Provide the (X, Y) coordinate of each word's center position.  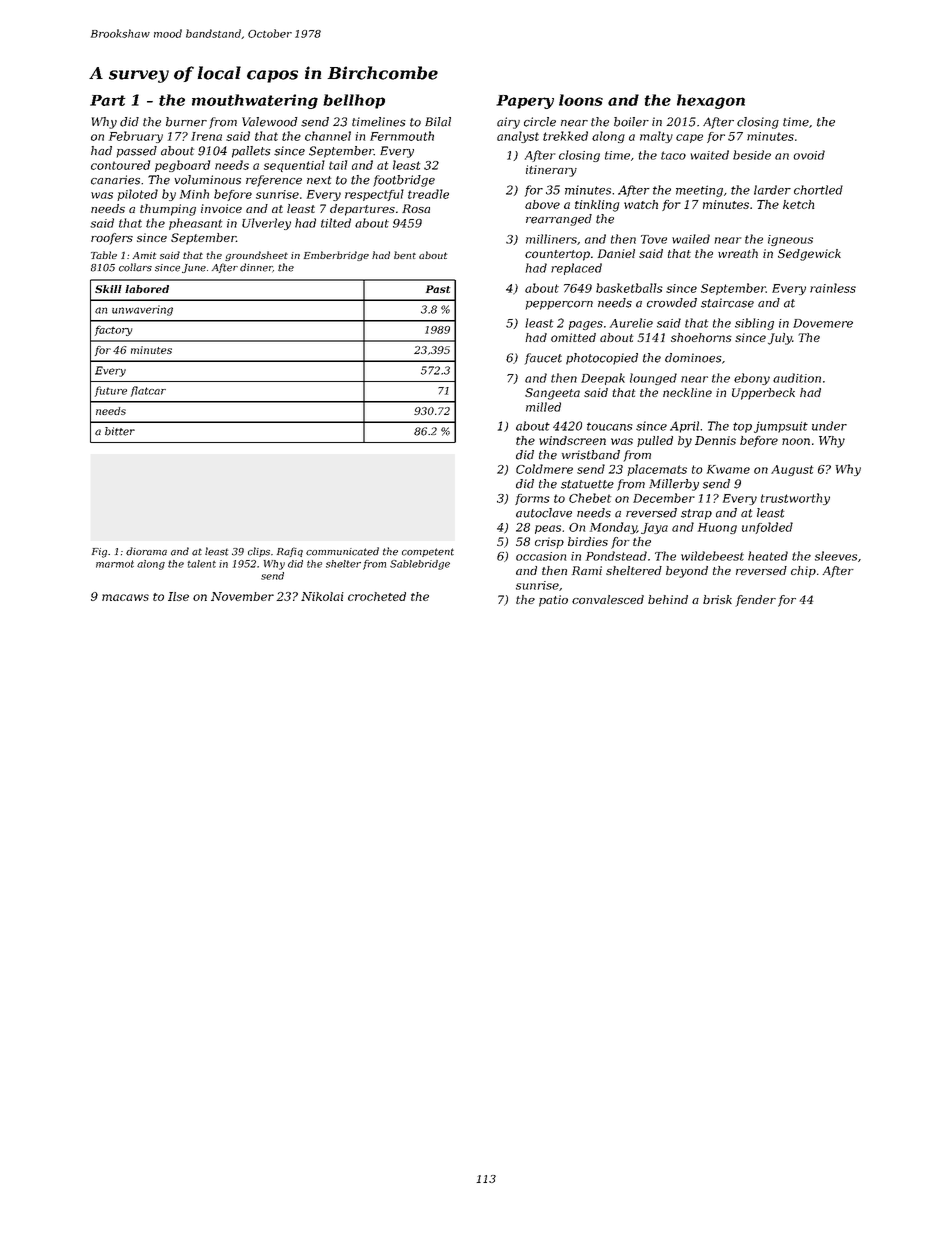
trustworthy (795, 499)
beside (752, 155)
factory (113, 330)
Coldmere (544, 469)
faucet (543, 359)
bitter (120, 431)
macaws (125, 597)
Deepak (603, 379)
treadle (428, 194)
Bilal (438, 122)
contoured (120, 165)
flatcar (148, 391)
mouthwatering (255, 101)
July (780, 339)
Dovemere (823, 323)
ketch (798, 204)
